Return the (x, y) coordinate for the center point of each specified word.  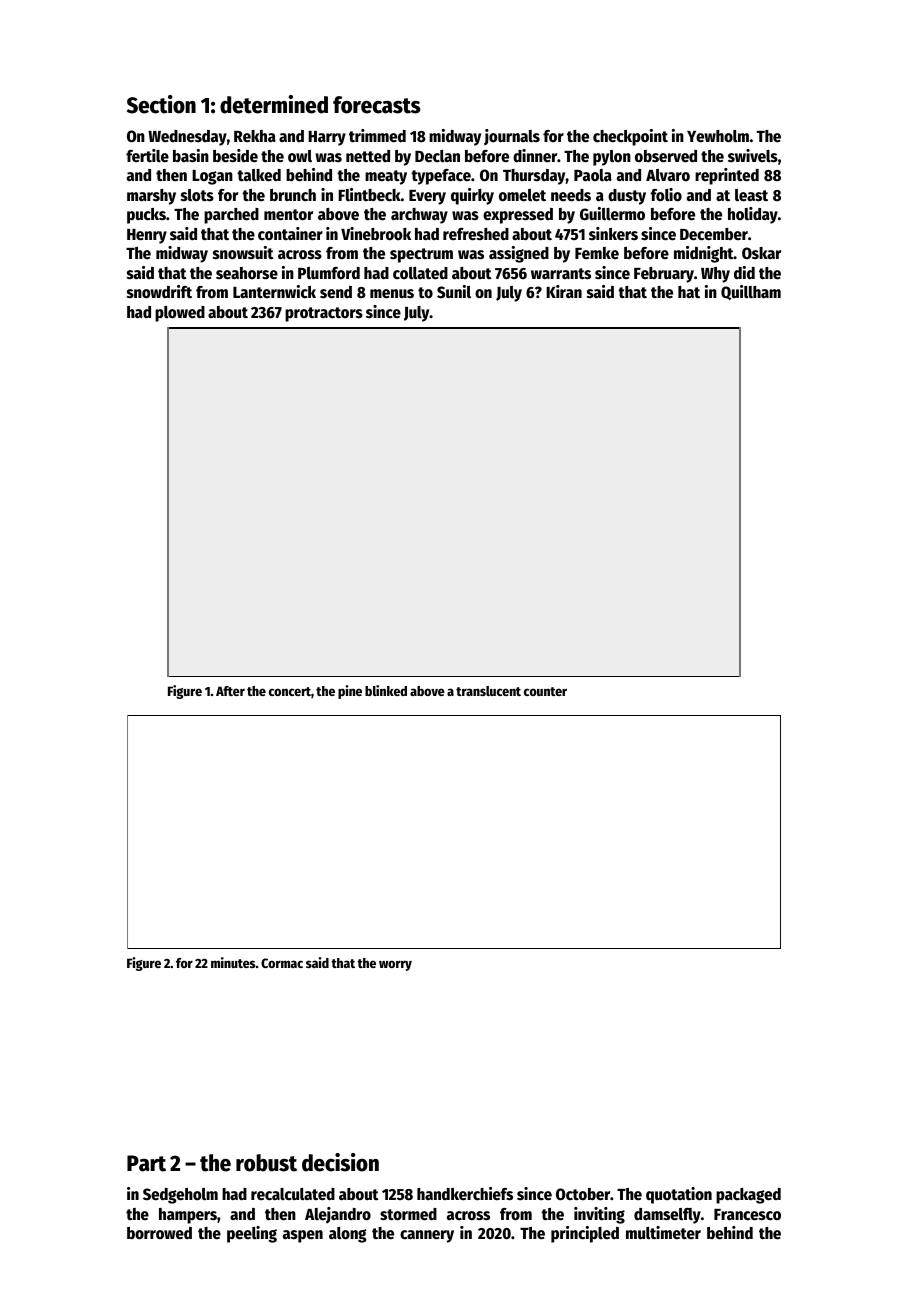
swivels (753, 156)
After (230, 691)
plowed (180, 314)
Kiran (564, 291)
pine (350, 692)
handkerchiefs (465, 1194)
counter (545, 691)
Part (146, 1163)
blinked (386, 690)
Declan (437, 156)
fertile (147, 156)
